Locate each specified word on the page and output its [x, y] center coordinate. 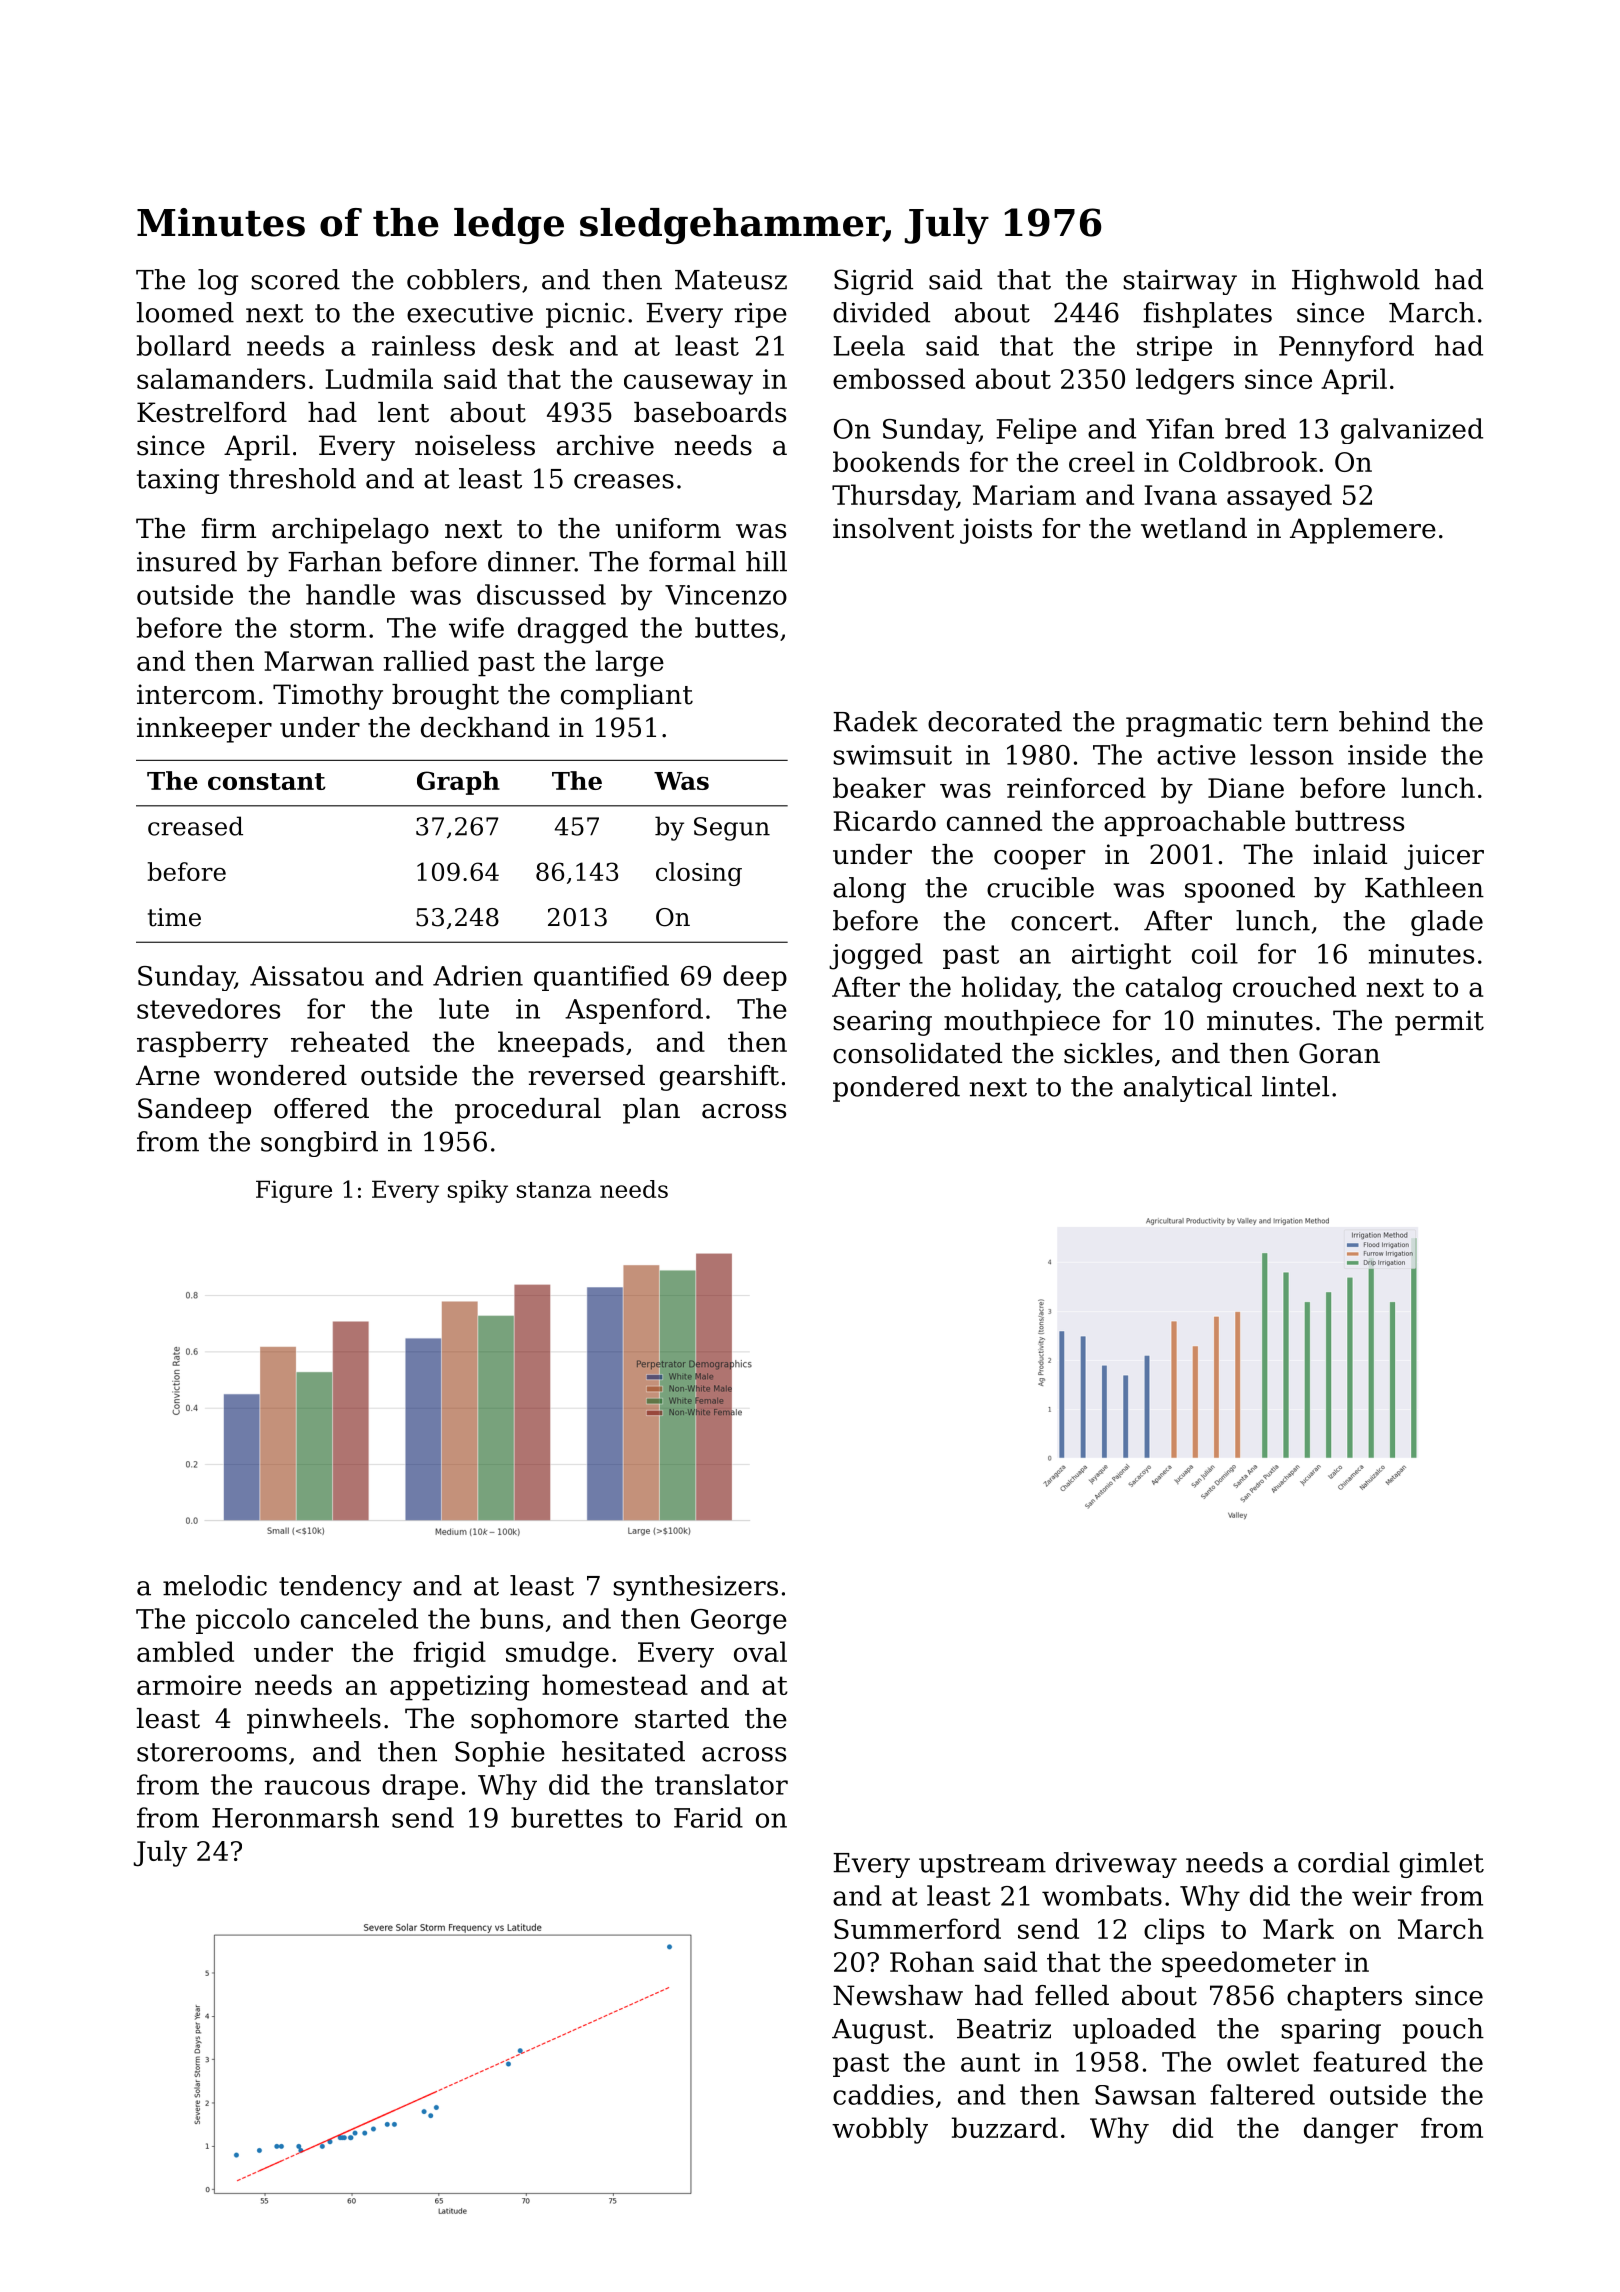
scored [295, 279]
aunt [990, 2062]
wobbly [880, 2130]
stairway [1180, 282]
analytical [1188, 1089]
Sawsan [1145, 2095]
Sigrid [873, 282]
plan [651, 1111]
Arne [168, 1075]
